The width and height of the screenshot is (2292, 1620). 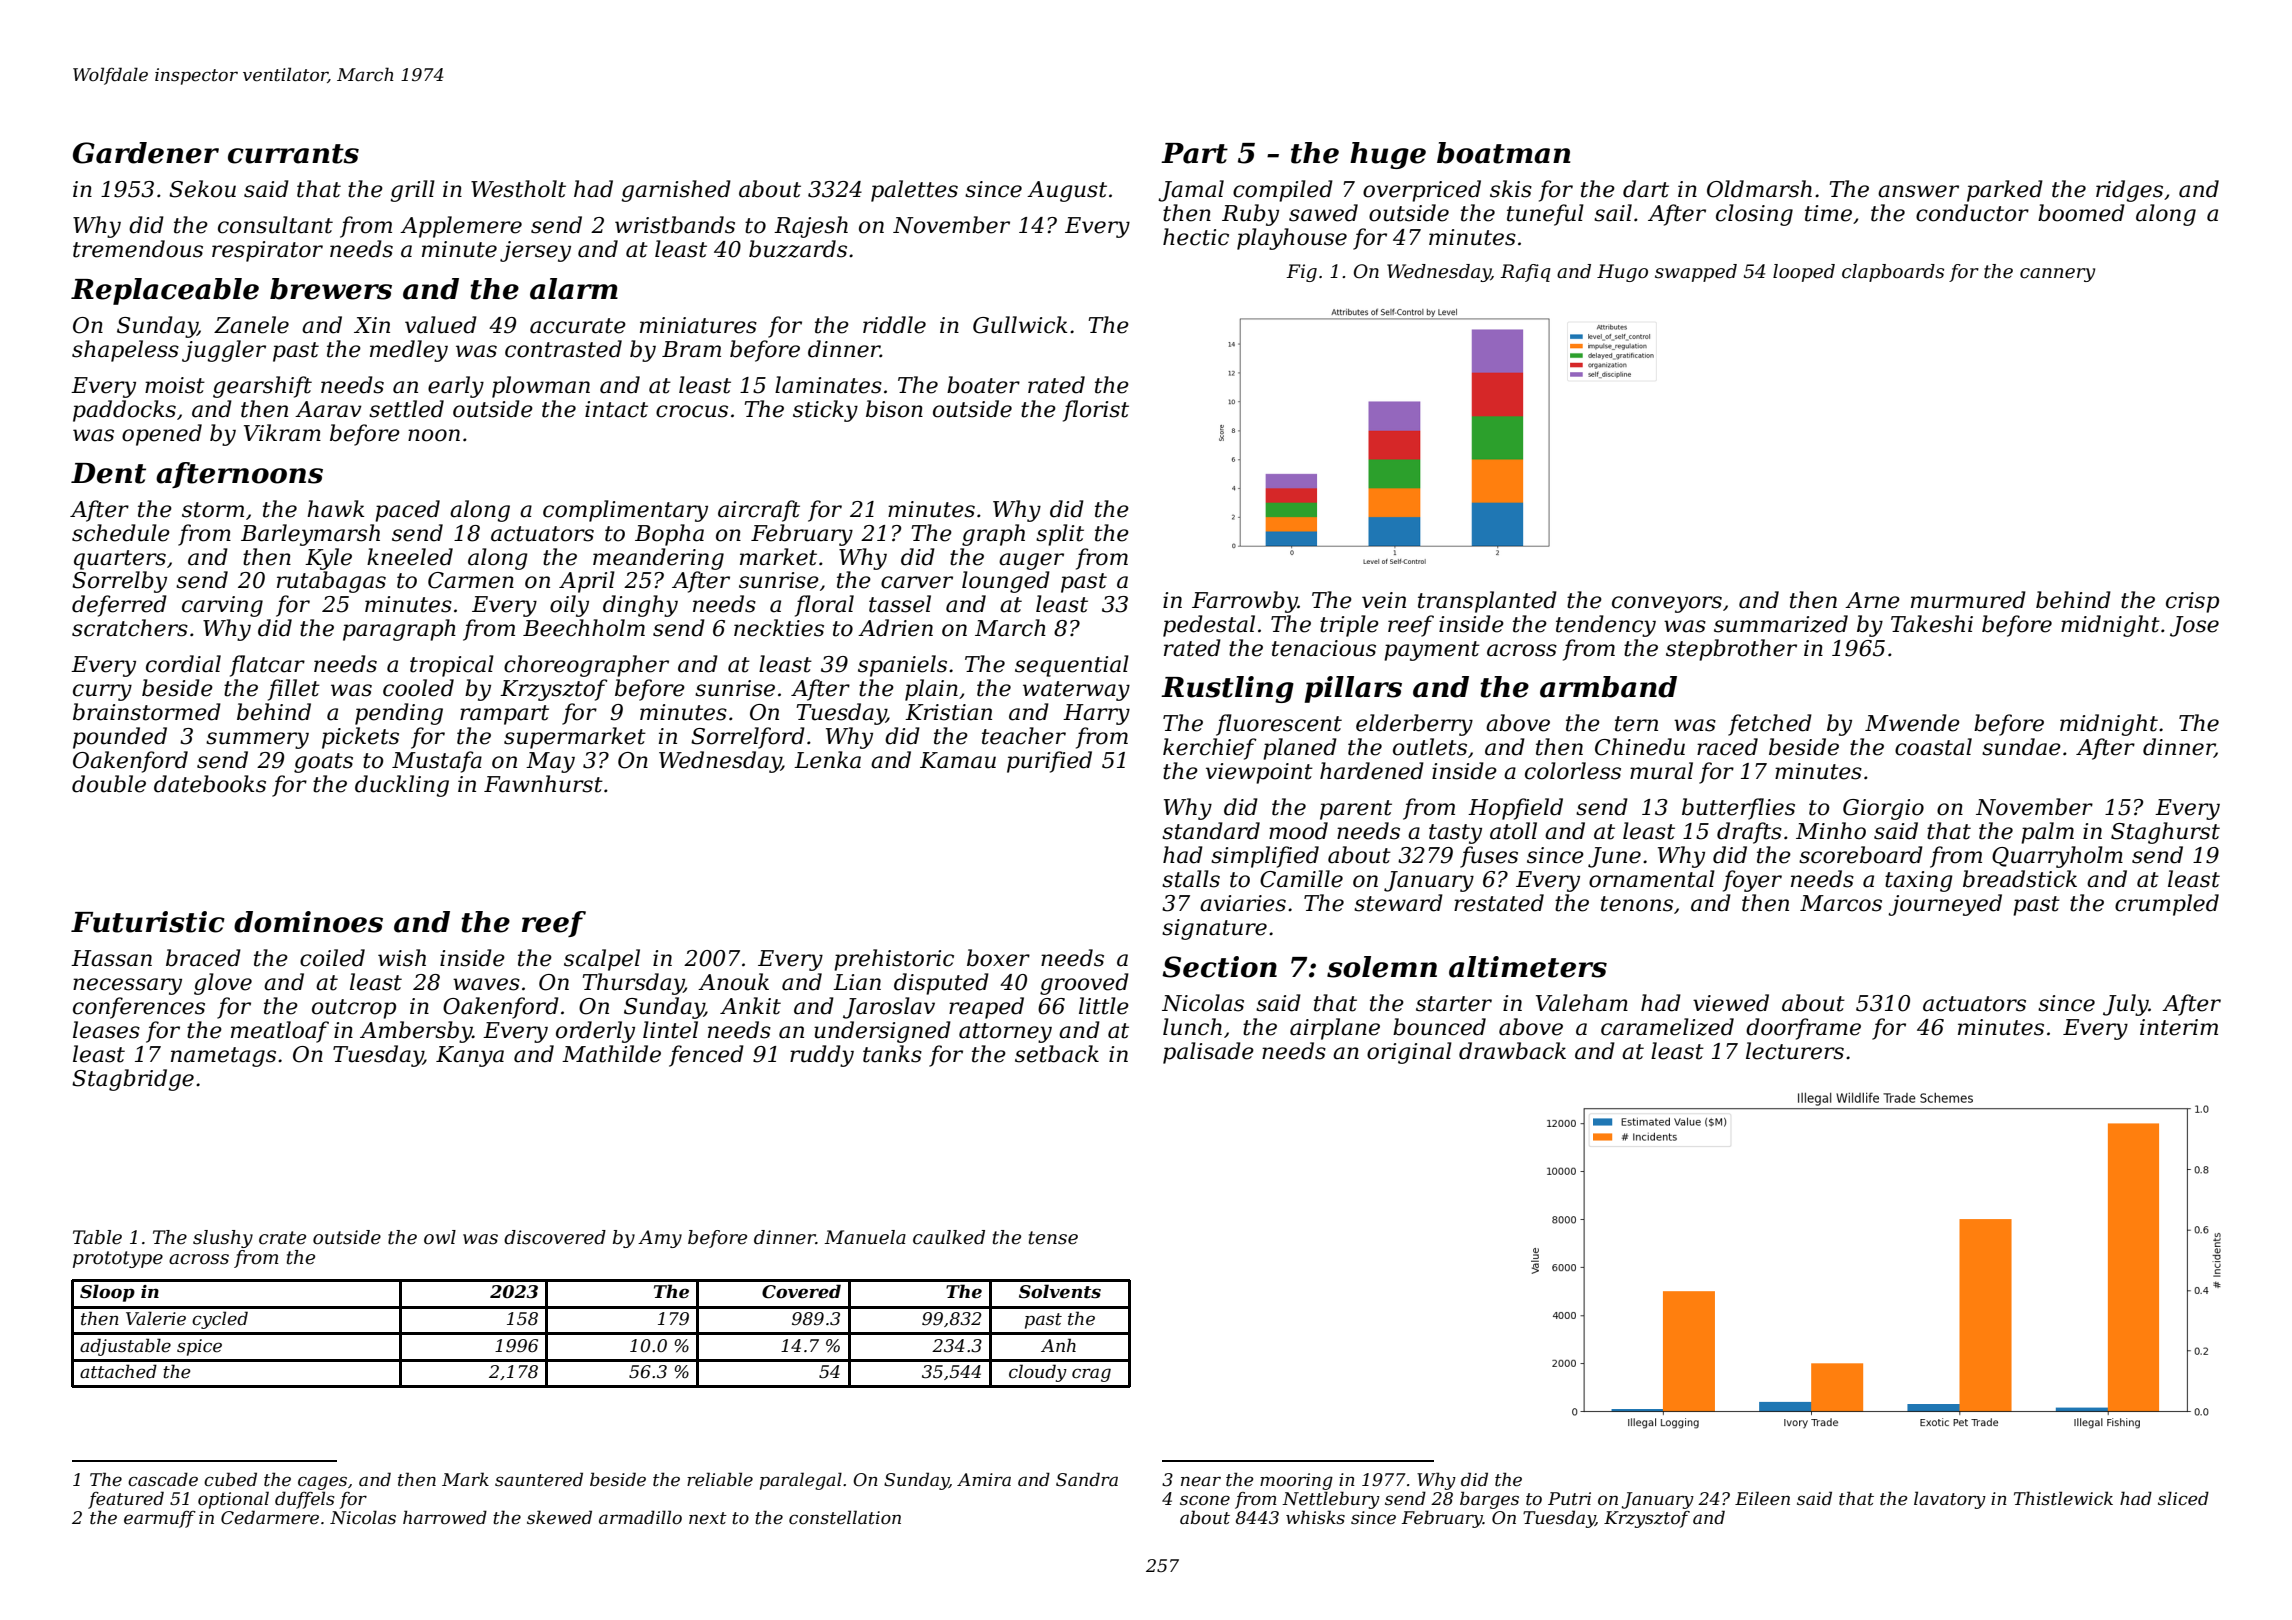 I want to click on crisp, so click(x=2192, y=602).
